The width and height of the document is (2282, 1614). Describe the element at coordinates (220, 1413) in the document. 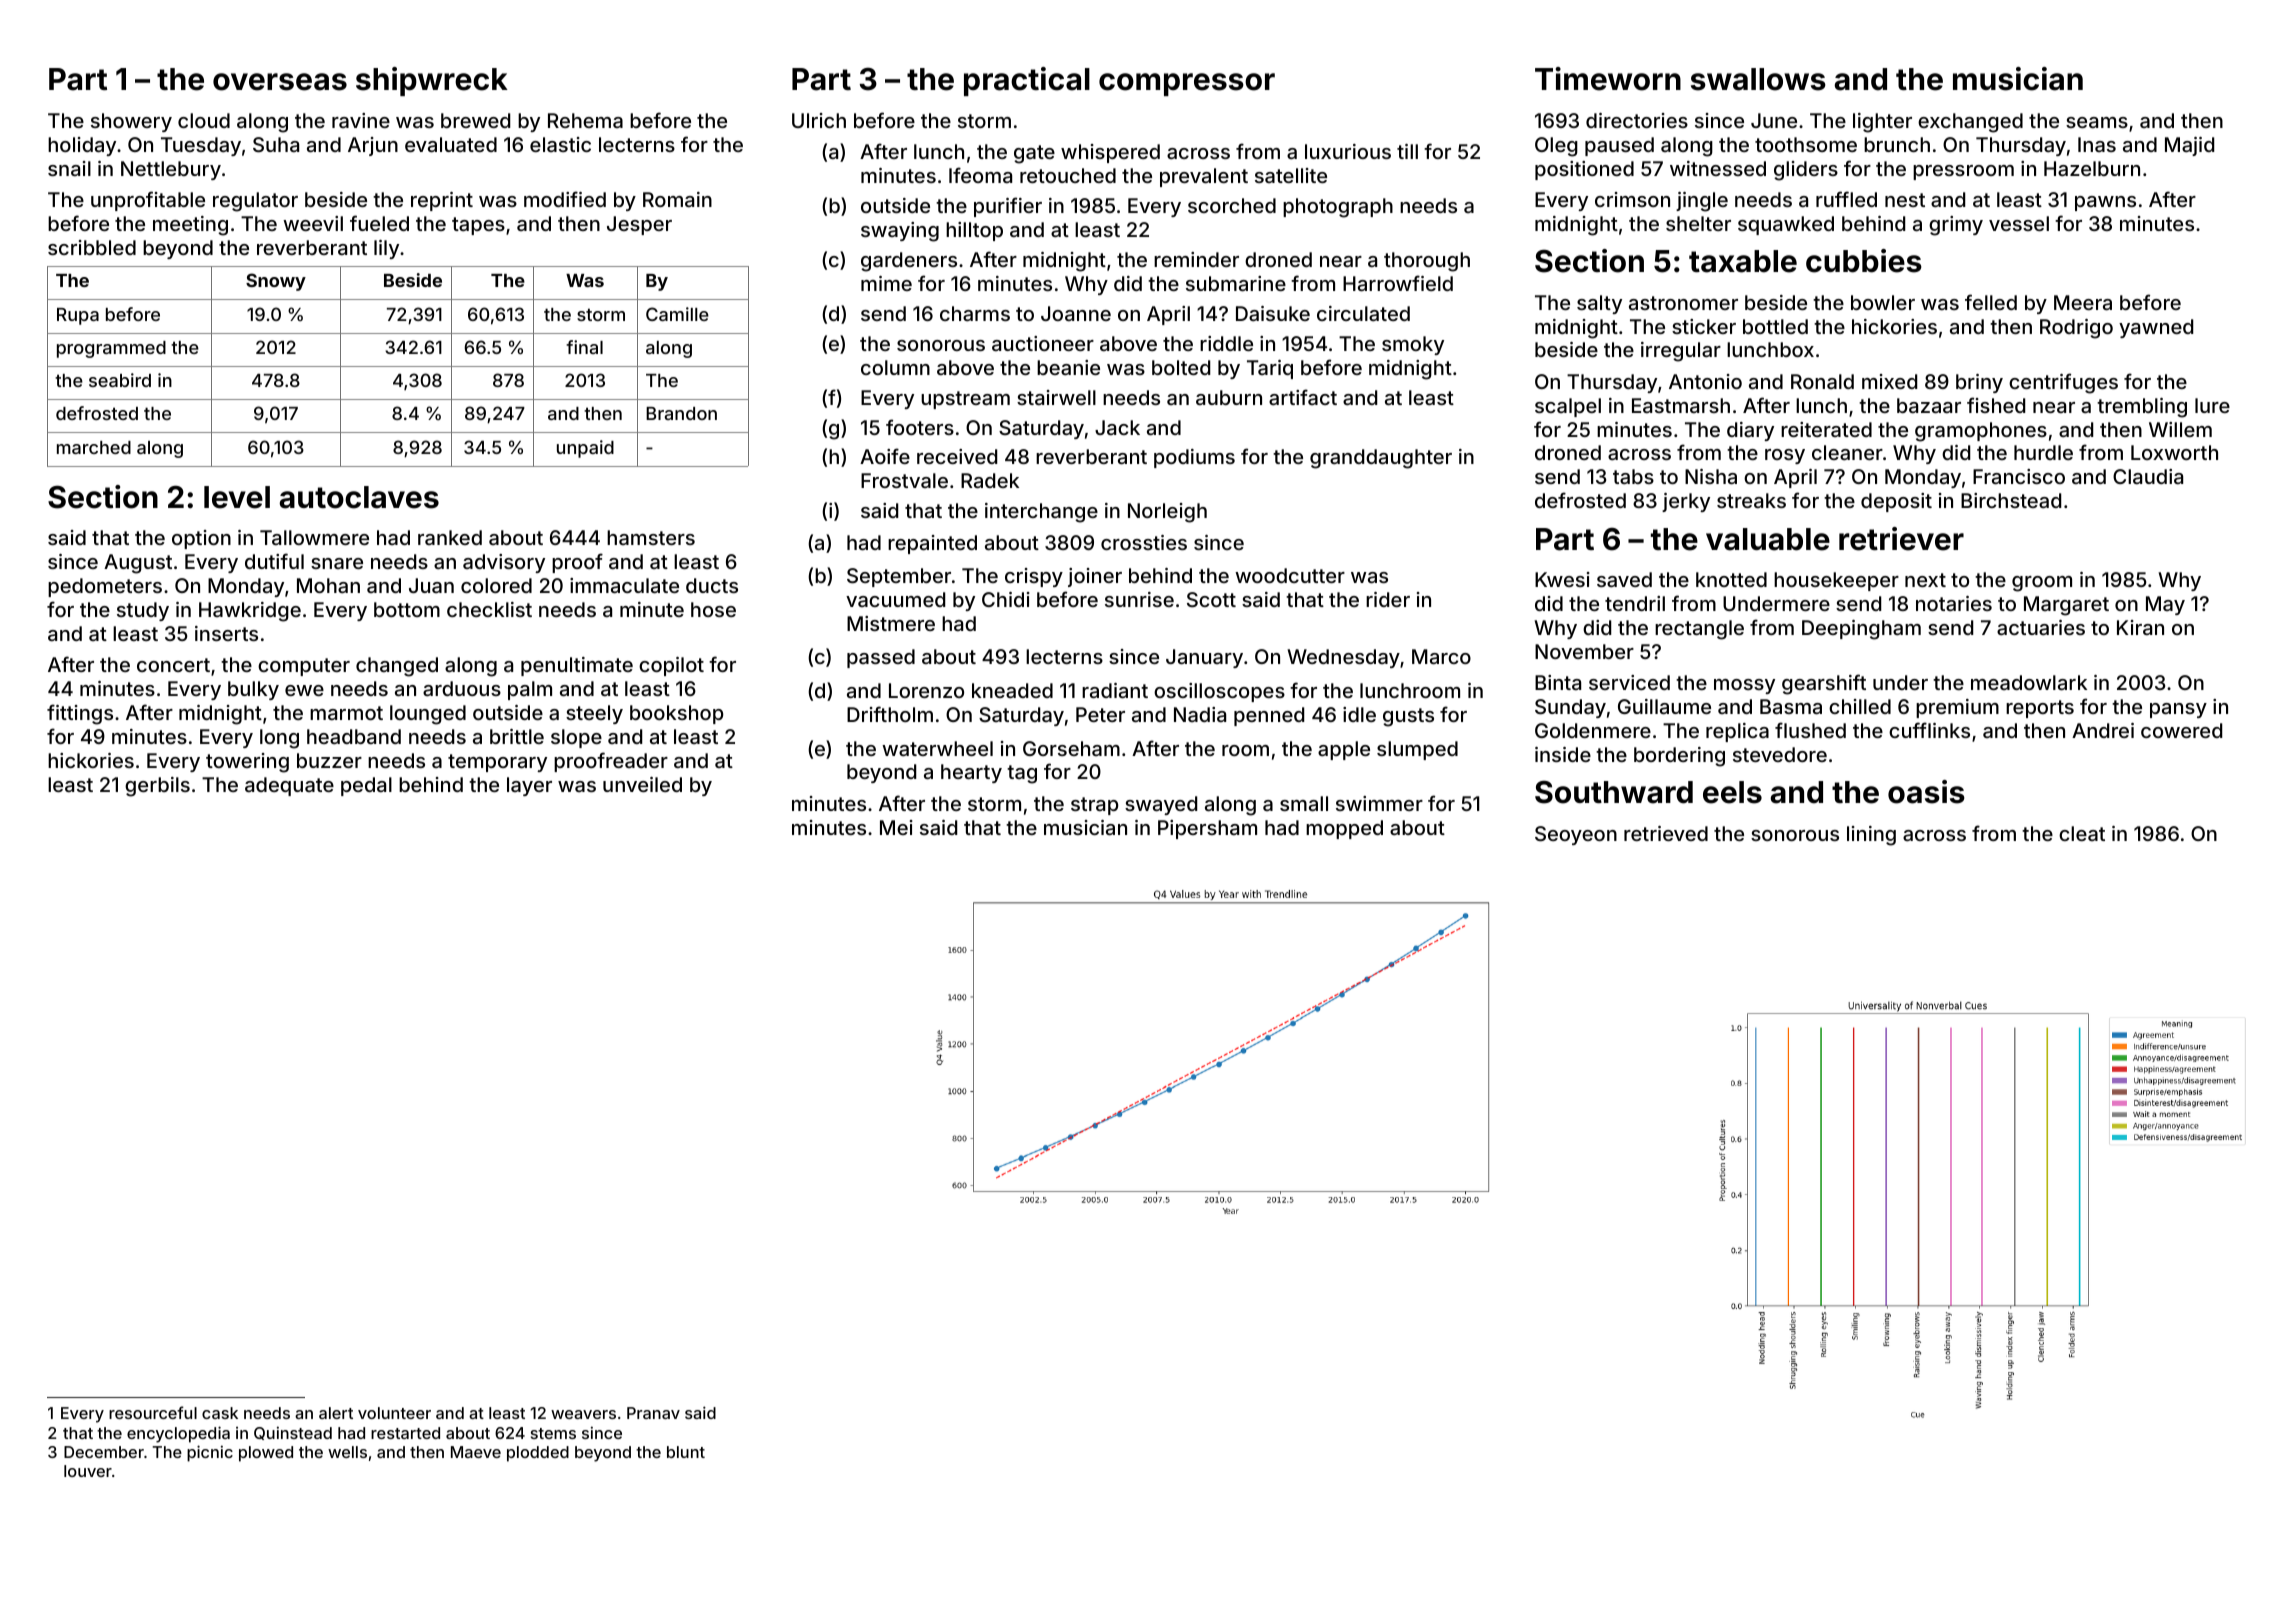

I see `cask` at that location.
